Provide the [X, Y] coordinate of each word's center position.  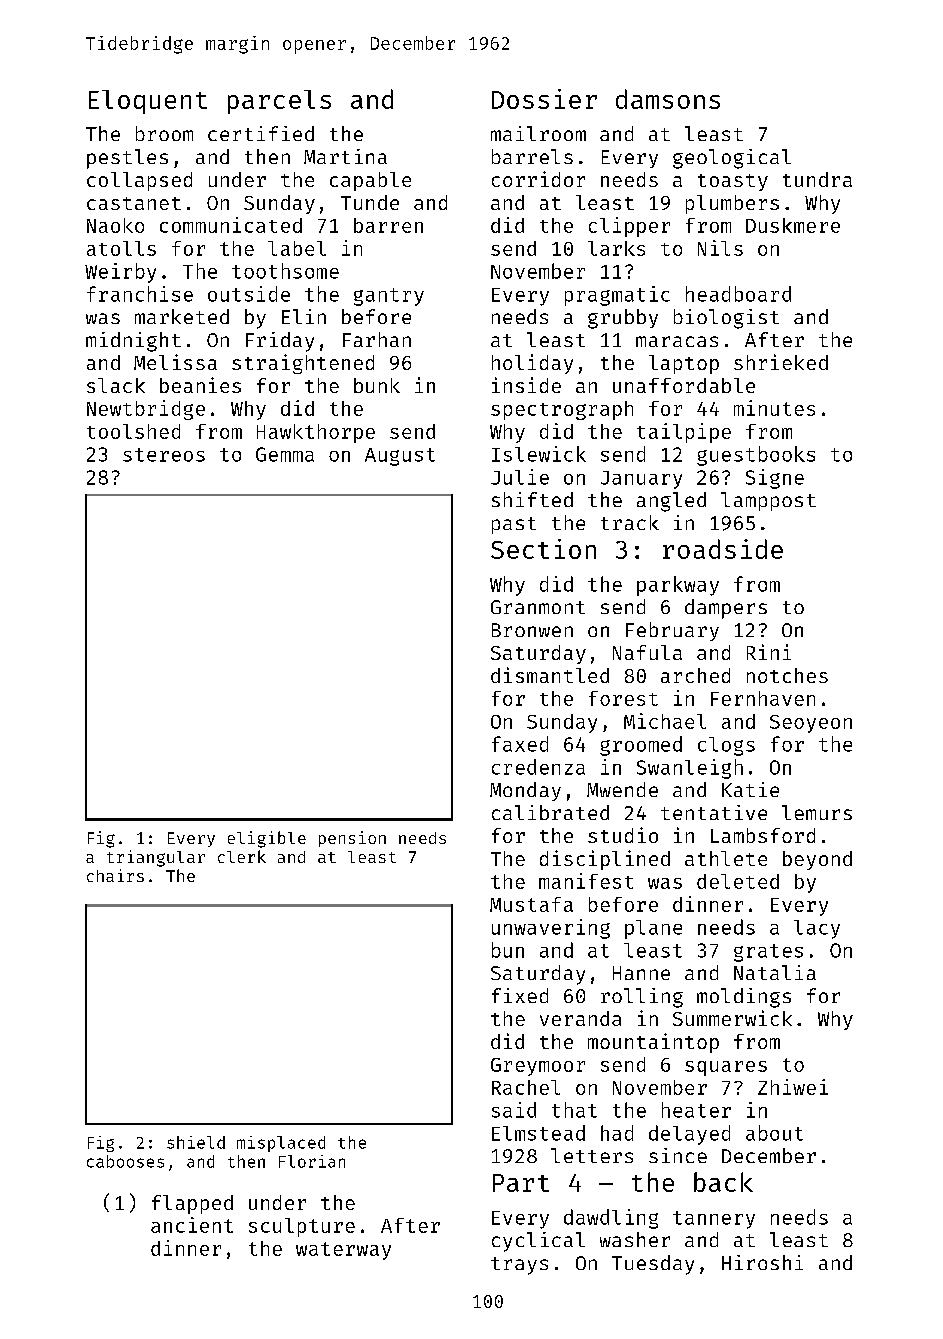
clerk [242, 856]
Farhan [377, 339]
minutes [774, 408]
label [297, 248]
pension [352, 839]
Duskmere [793, 225]
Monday [525, 791]
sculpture [302, 1227]
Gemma [285, 454]
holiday [532, 364]
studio [623, 835]
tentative [714, 812]
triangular [156, 858]
